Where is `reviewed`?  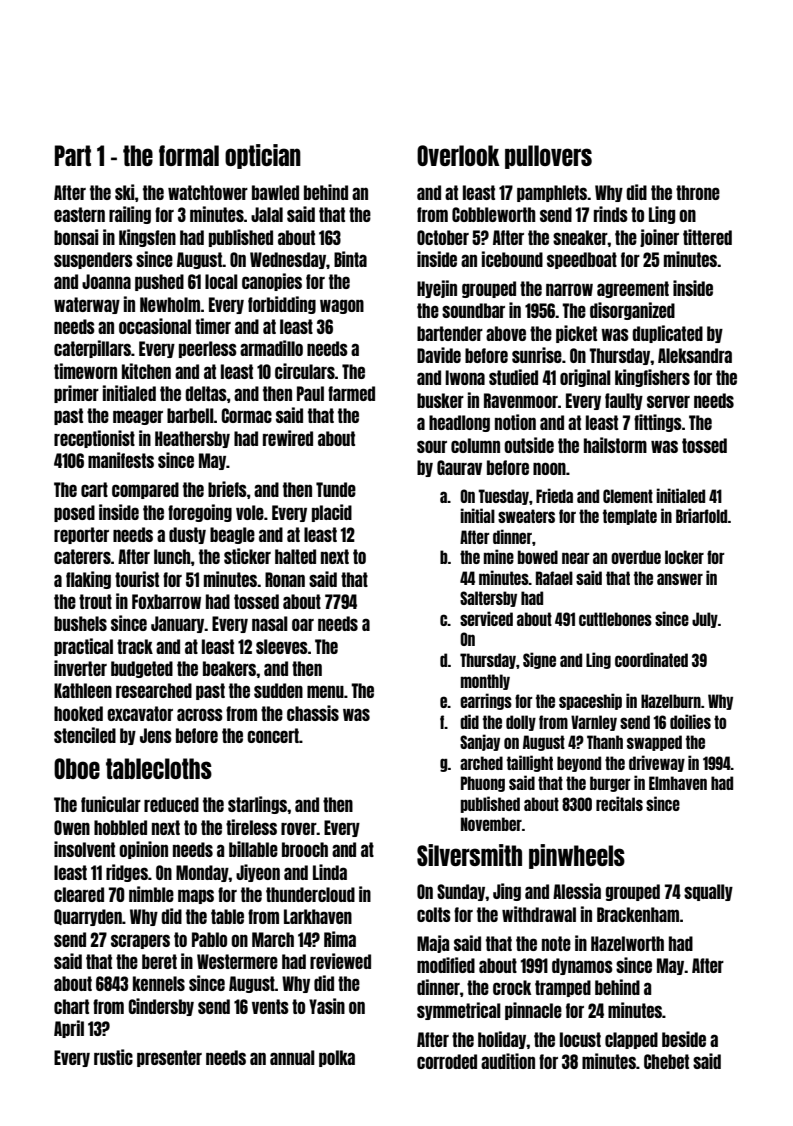 reviewed is located at coordinates (340, 961).
